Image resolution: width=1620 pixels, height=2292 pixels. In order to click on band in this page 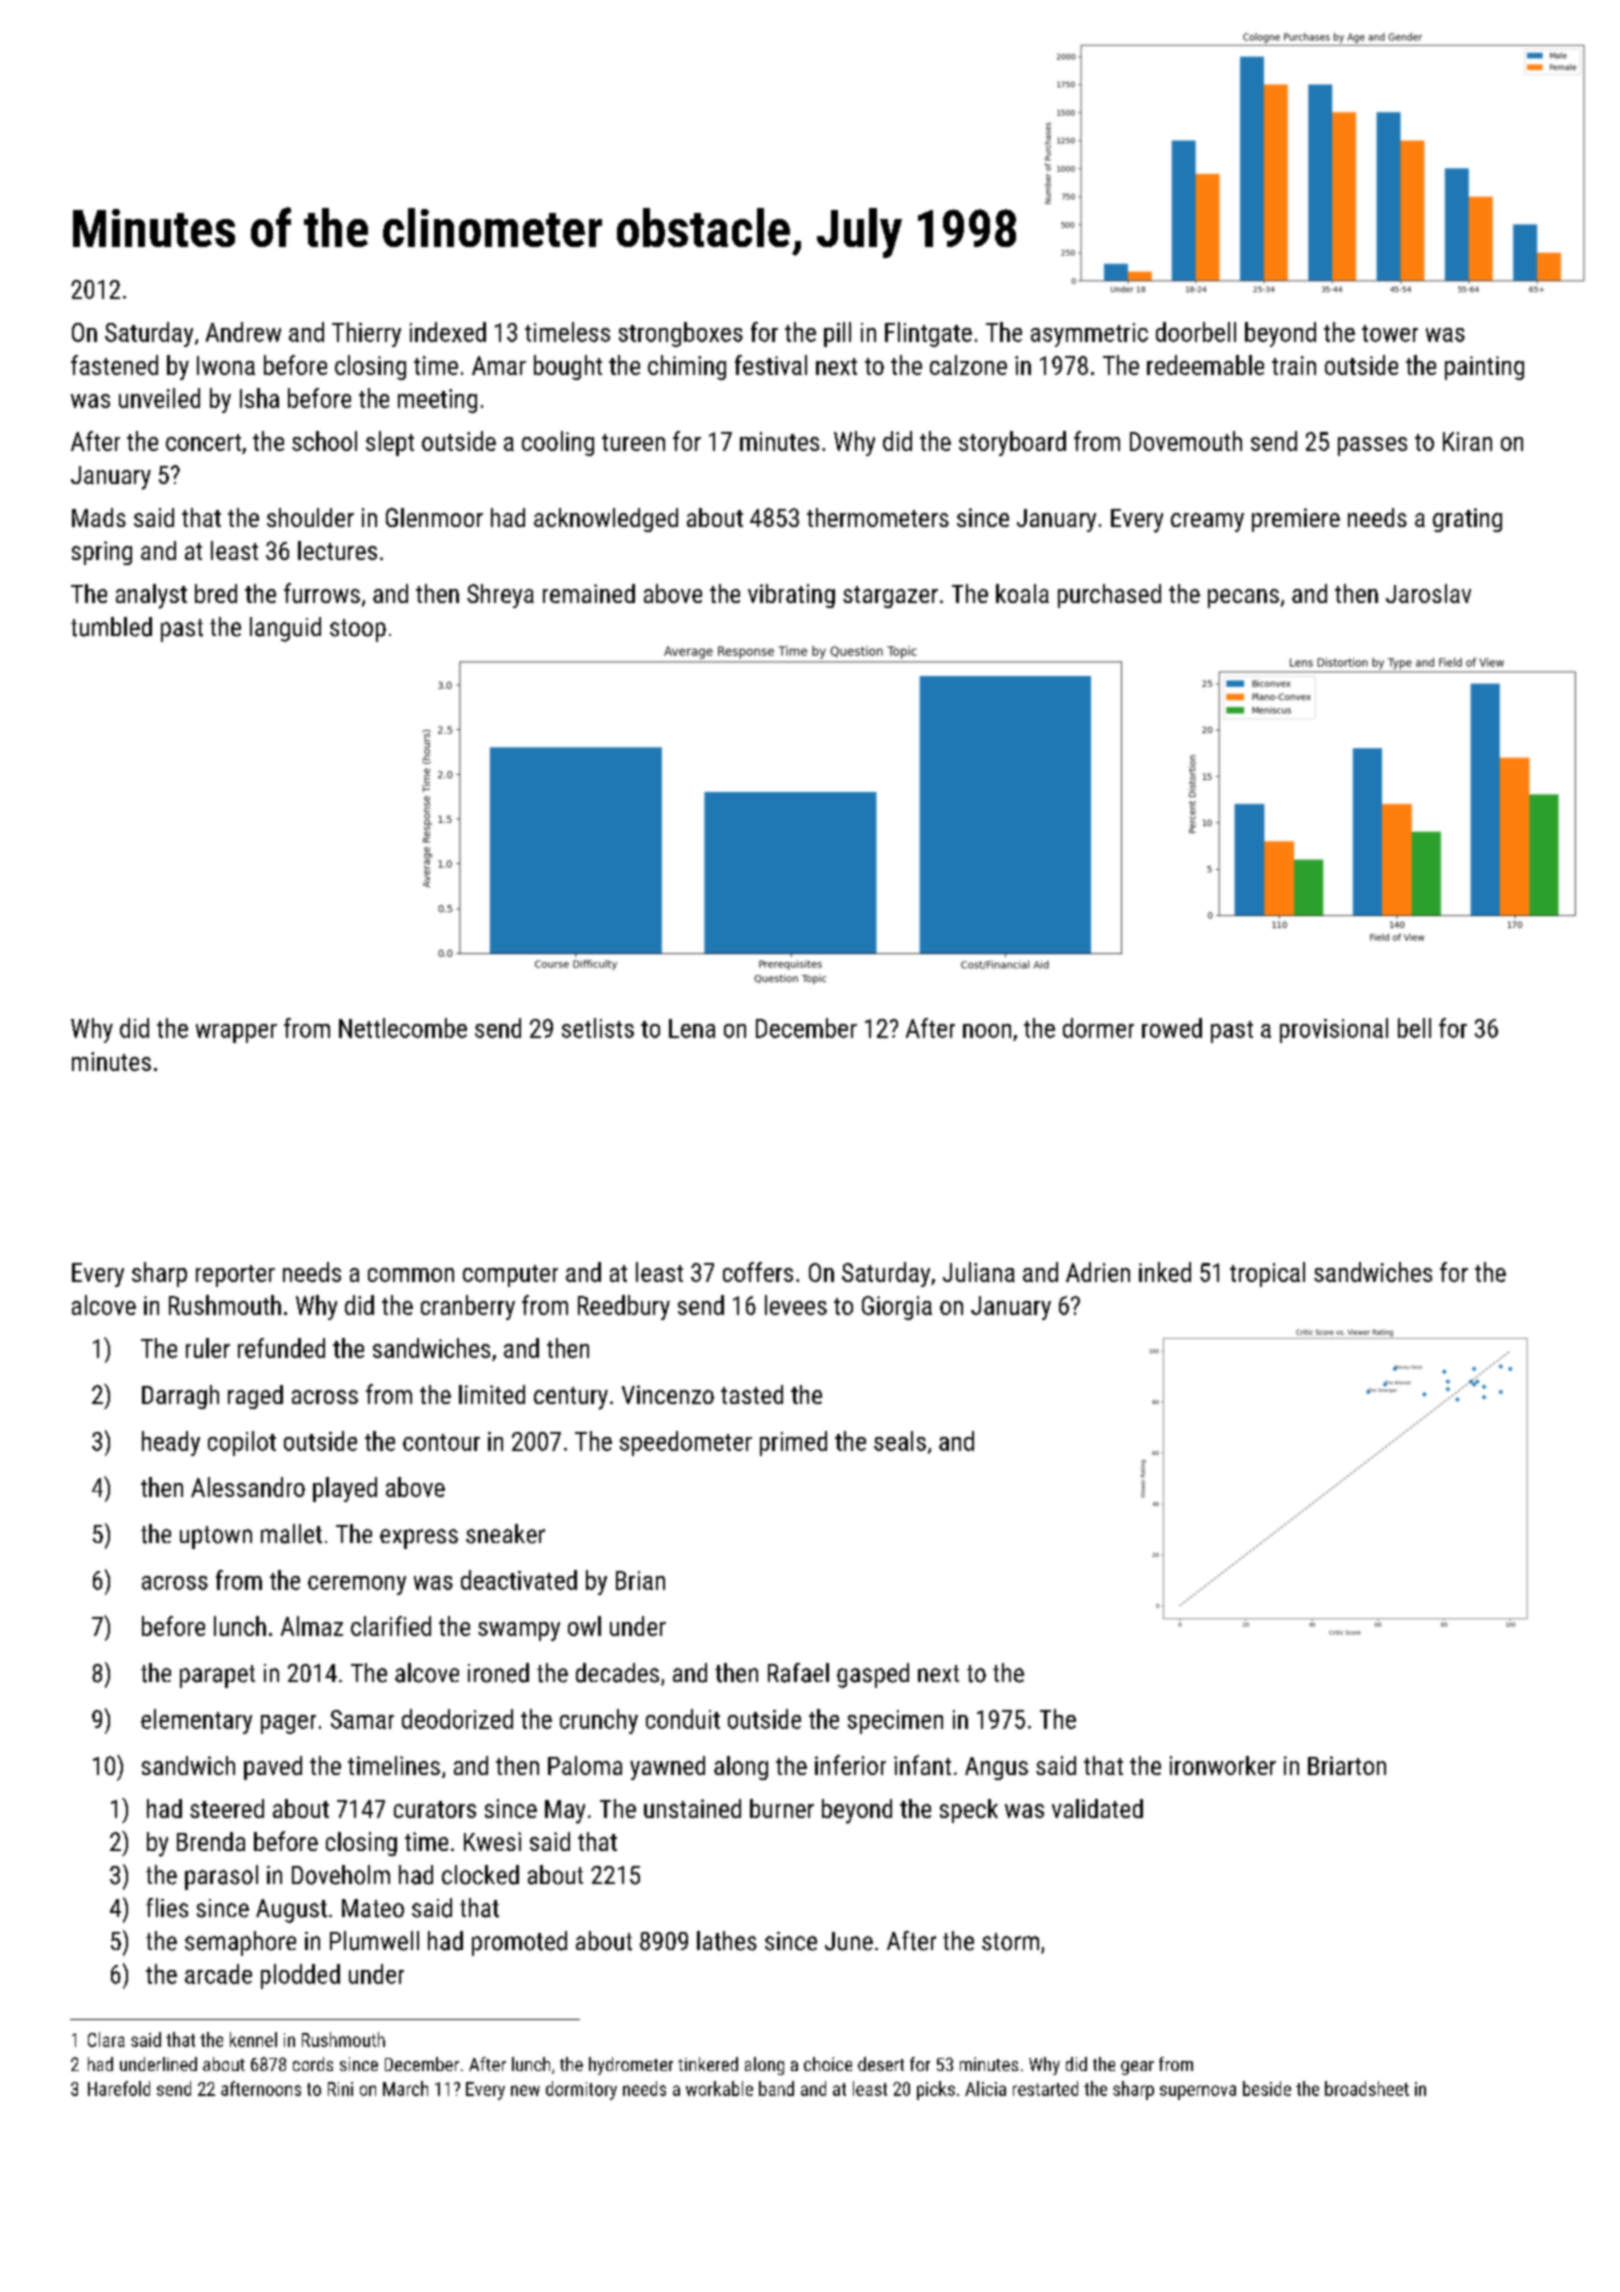, I will do `click(776, 2088)`.
